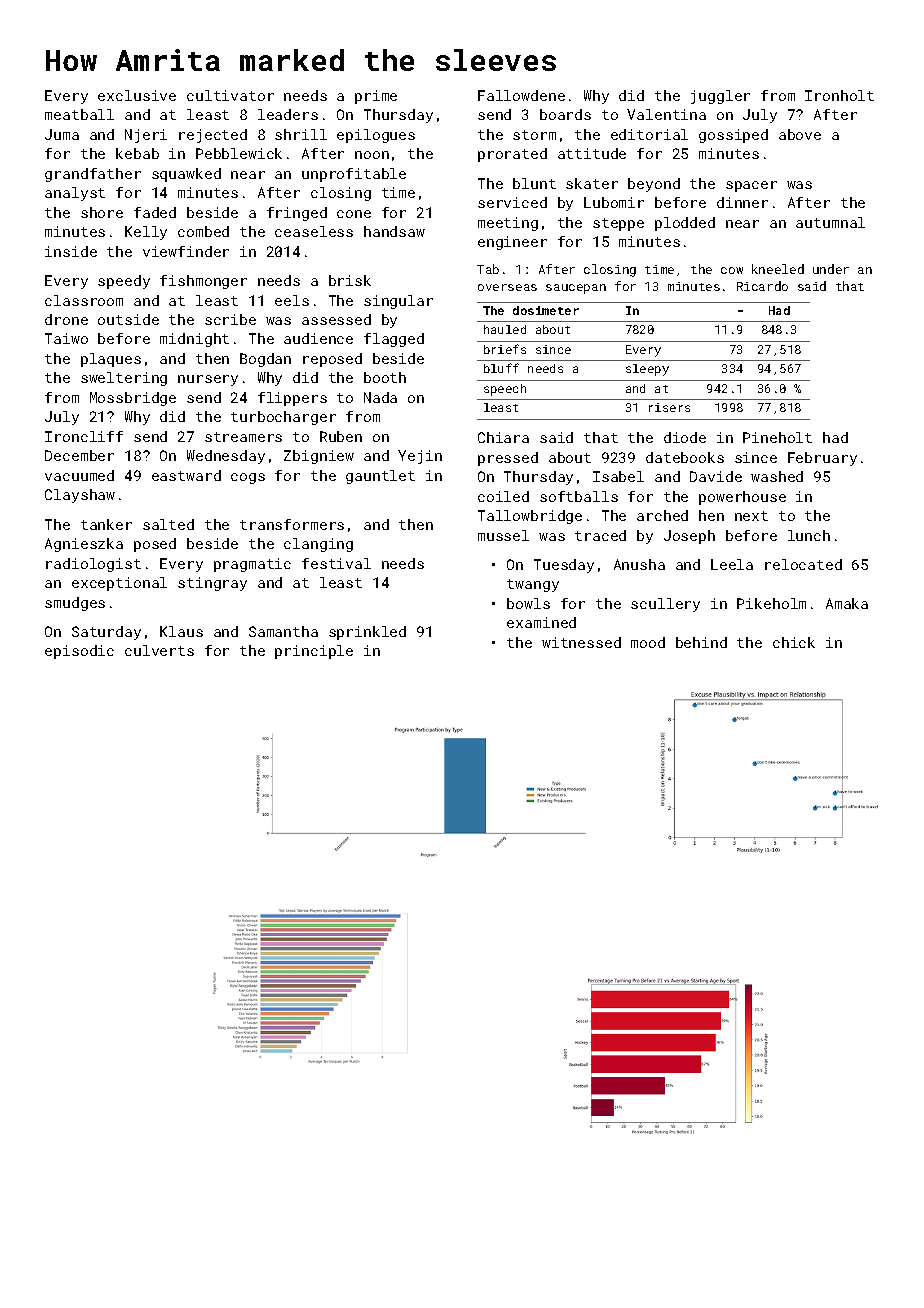 The width and height of the screenshot is (924, 1308). Describe the element at coordinates (376, 97) in the screenshot. I see `prime` at that location.
